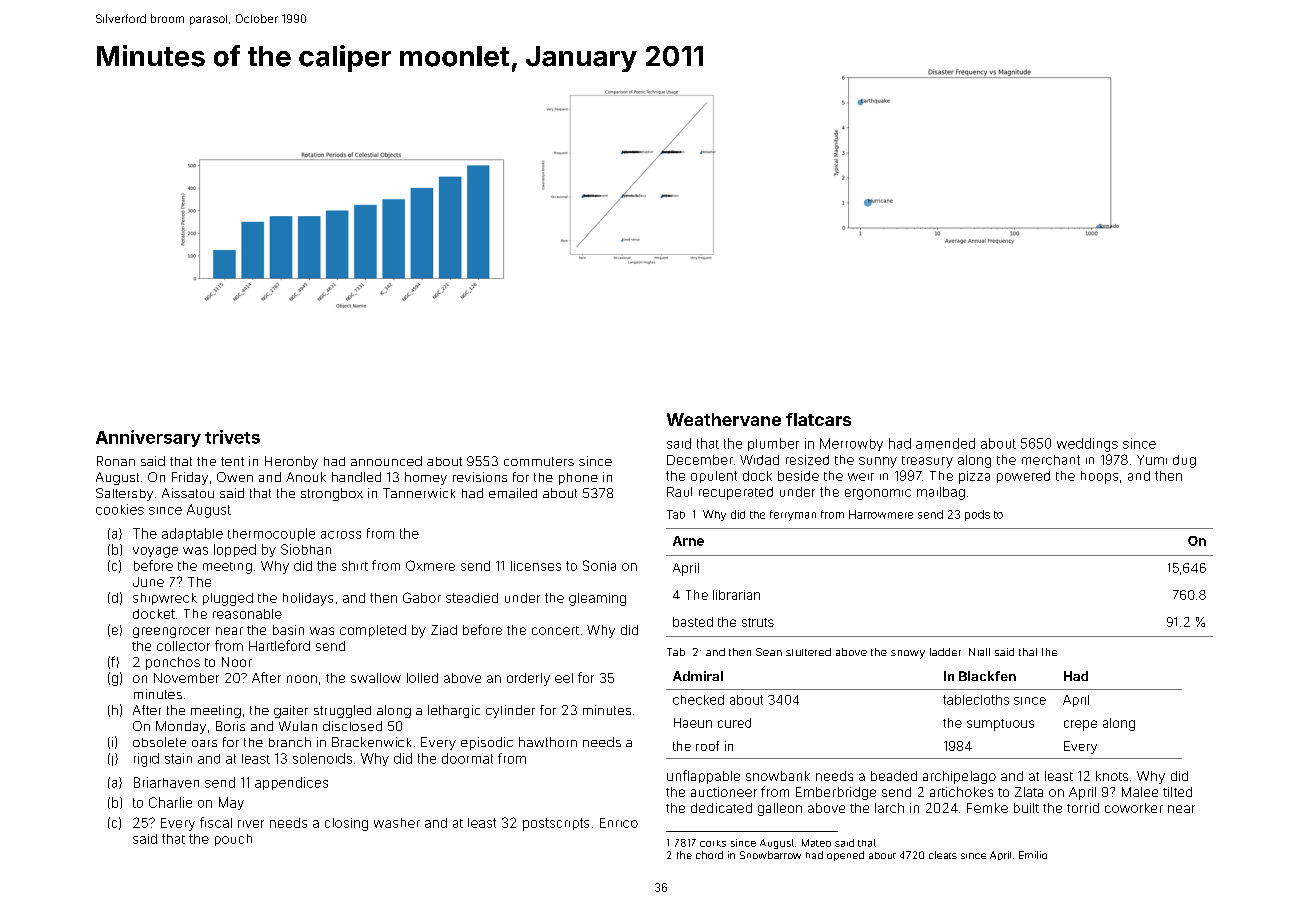 This image has height=924, width=1308. I want to click on commuters, so click(539, 461).
